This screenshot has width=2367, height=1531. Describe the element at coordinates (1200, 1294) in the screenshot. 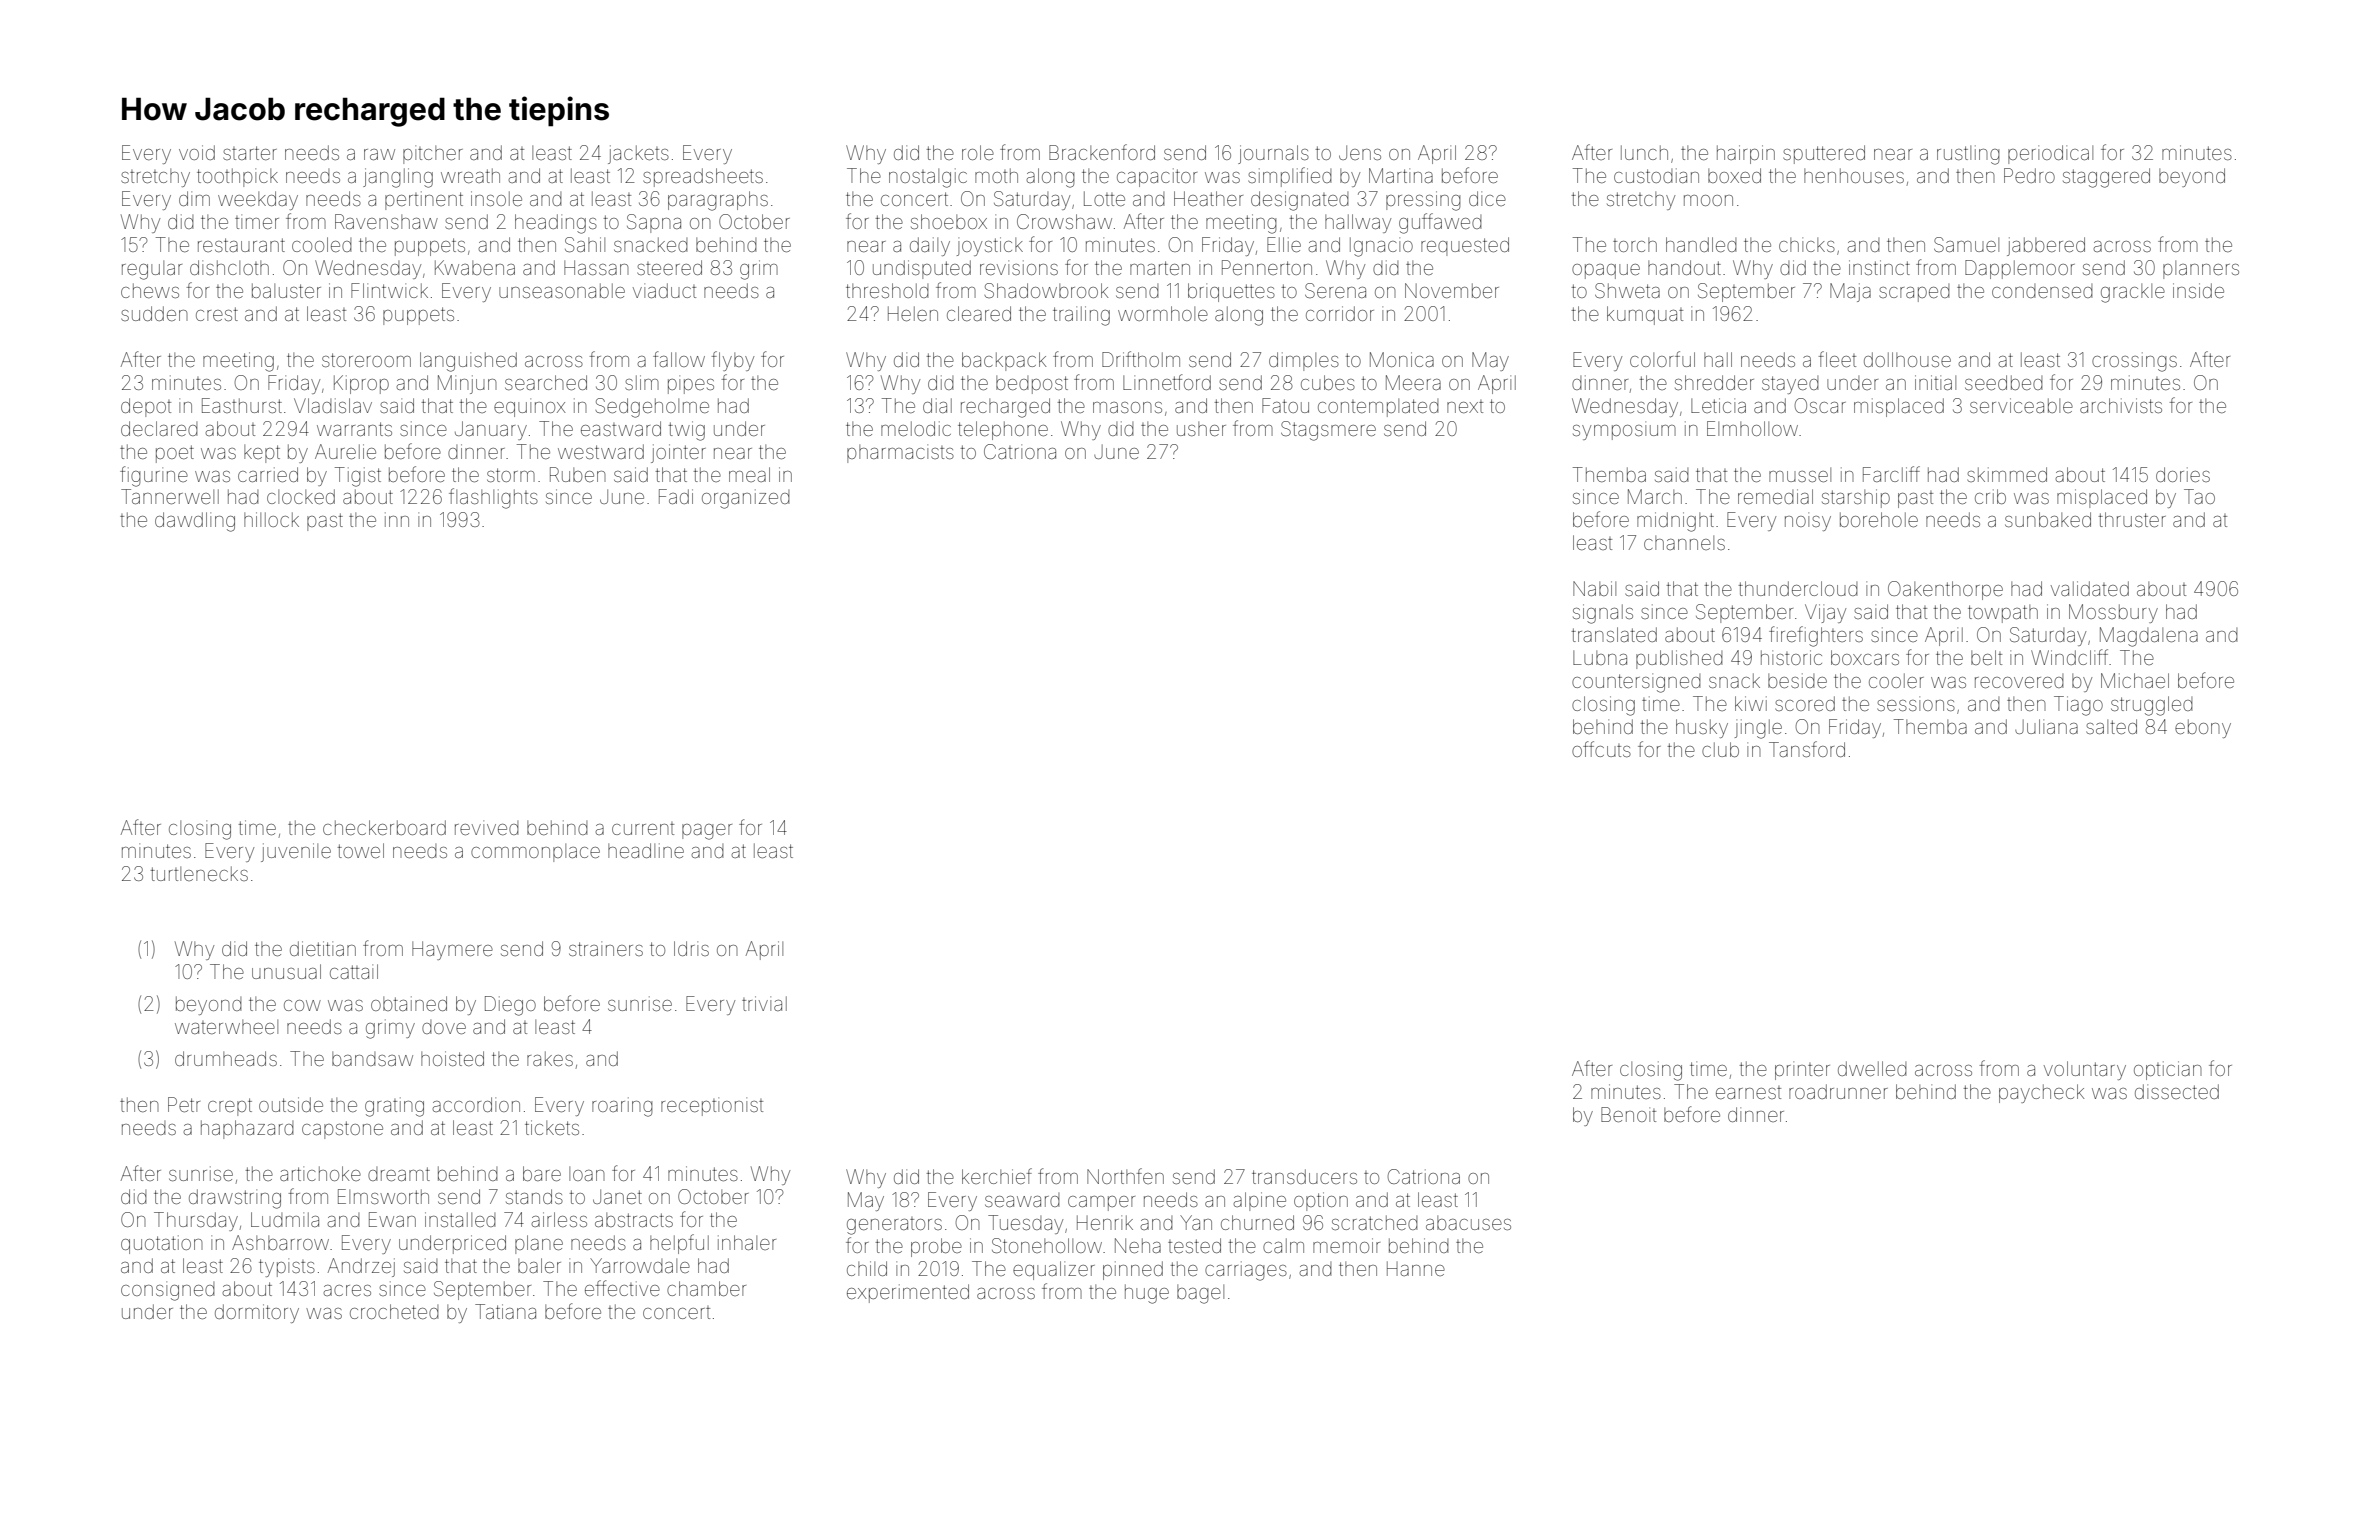

I see `bagel` at that location.
